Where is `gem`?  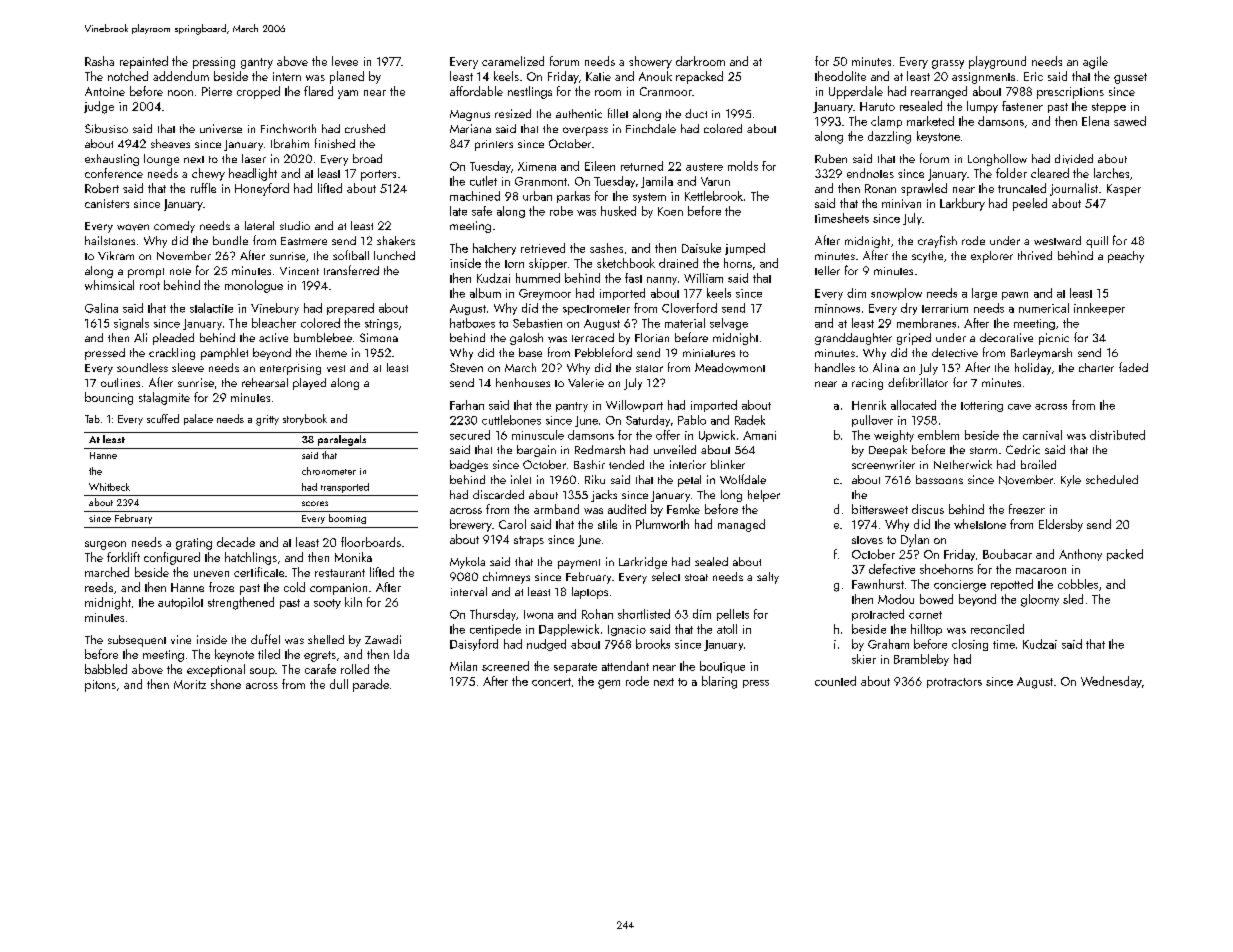 gem is located at coordinates (609, 684).
